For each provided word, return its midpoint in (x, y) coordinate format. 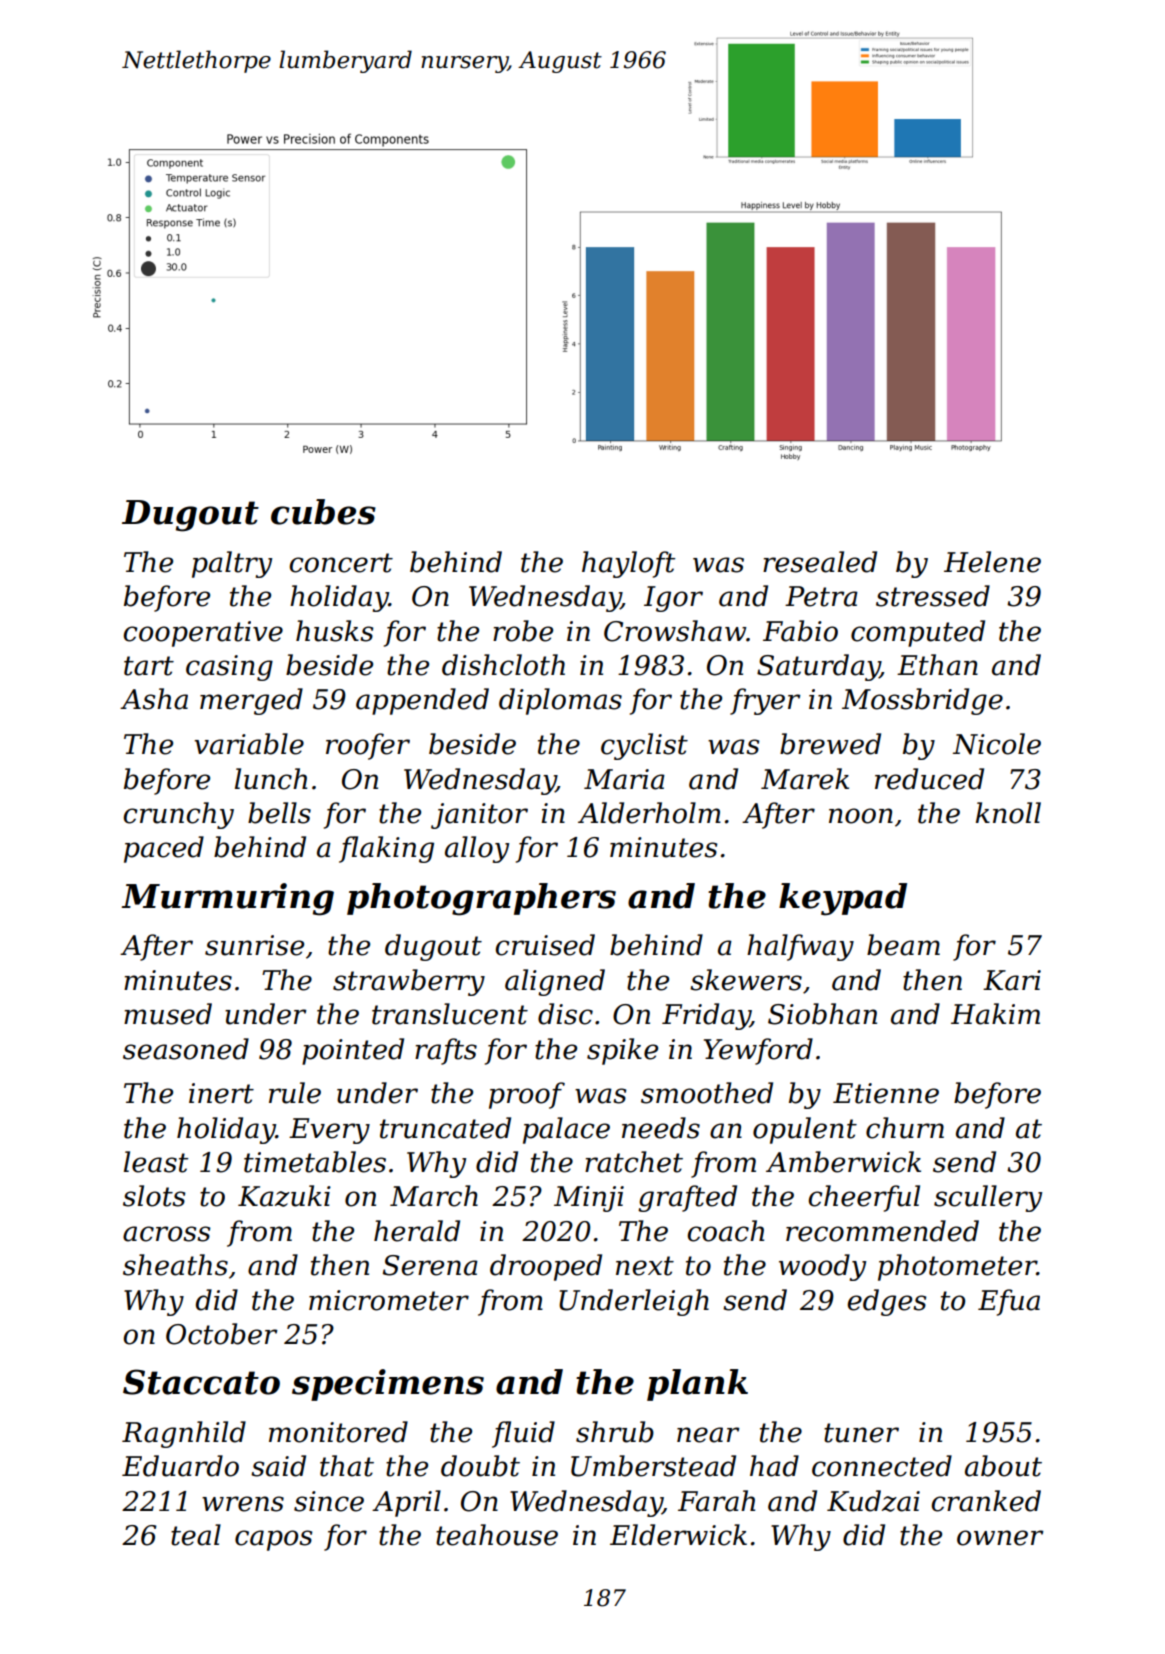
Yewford (758, 1051)
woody (822, 1267)
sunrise (254, 945)
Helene (992, 562)
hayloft (628, 564)
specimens (388, 1385)
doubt (480, 1466)
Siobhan (822, 1014)
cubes (323, 512)
